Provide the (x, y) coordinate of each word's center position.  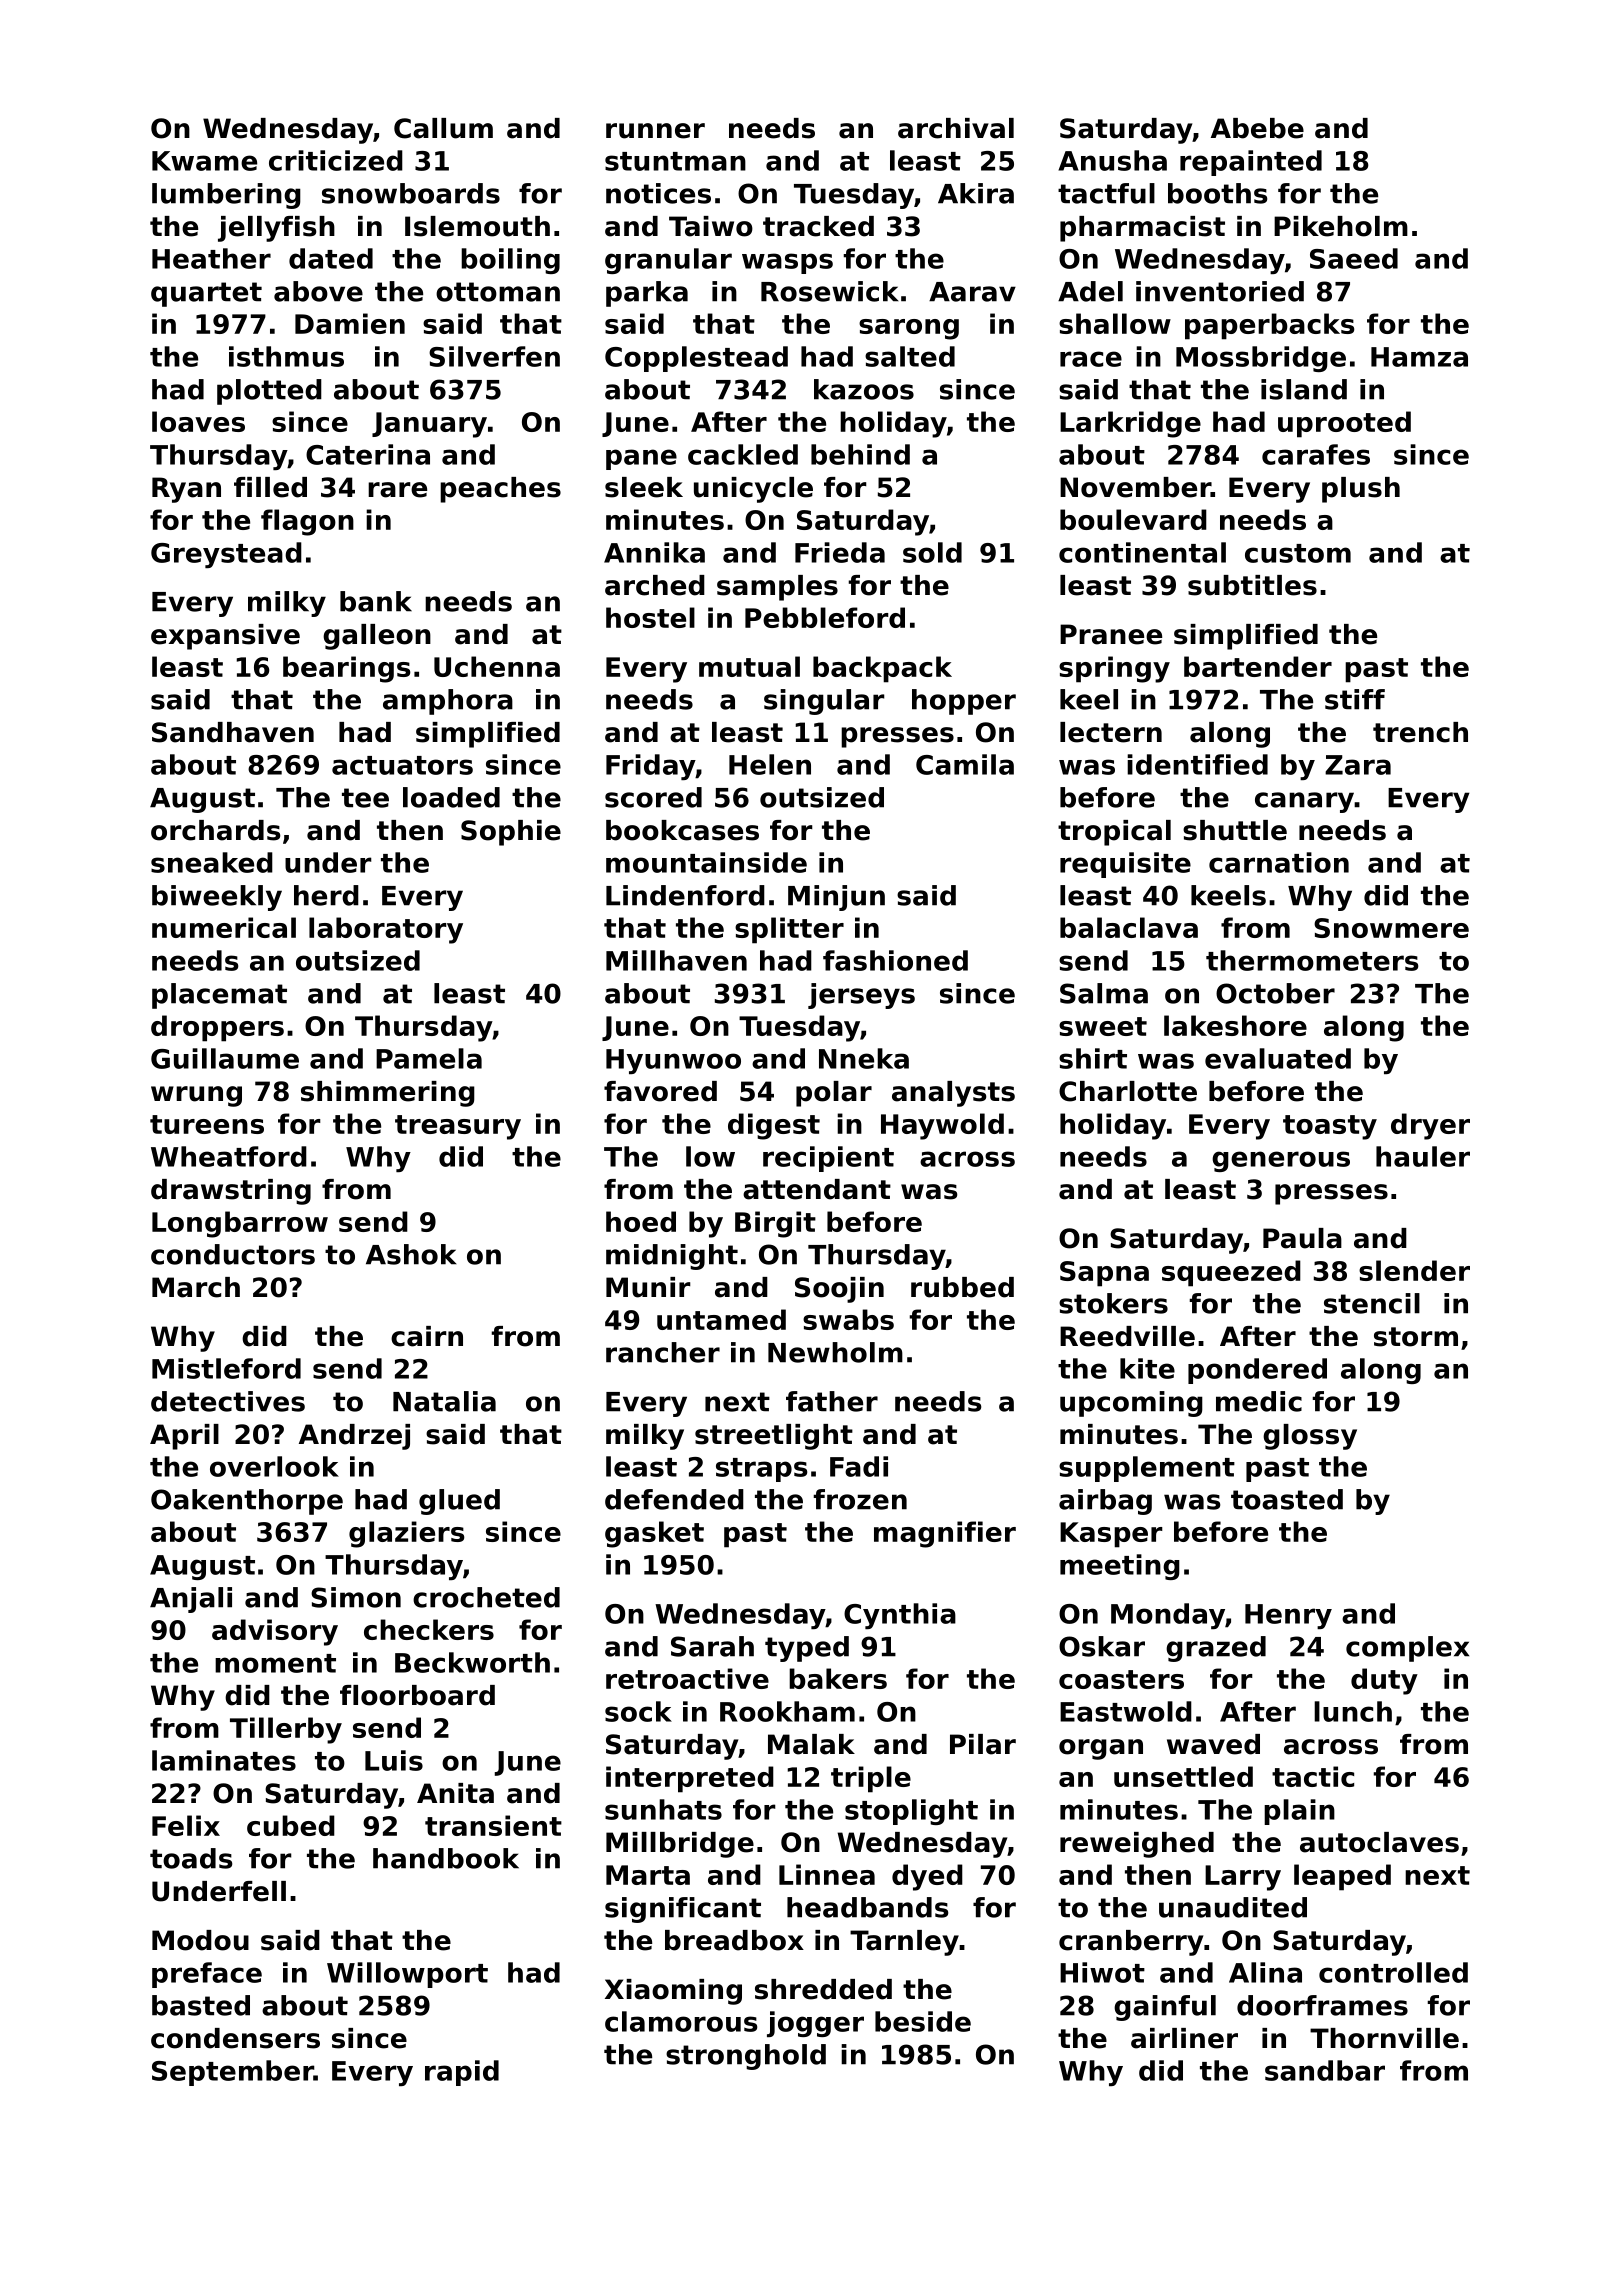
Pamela (429, 1058)
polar (834, 1094)
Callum (443, 128)
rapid (462, 2073)
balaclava (1129, 927)
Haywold (942, 1126)
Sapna (1104, 1274)
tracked (818, 226)
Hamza (1419, 357)
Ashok (411, 1254)
